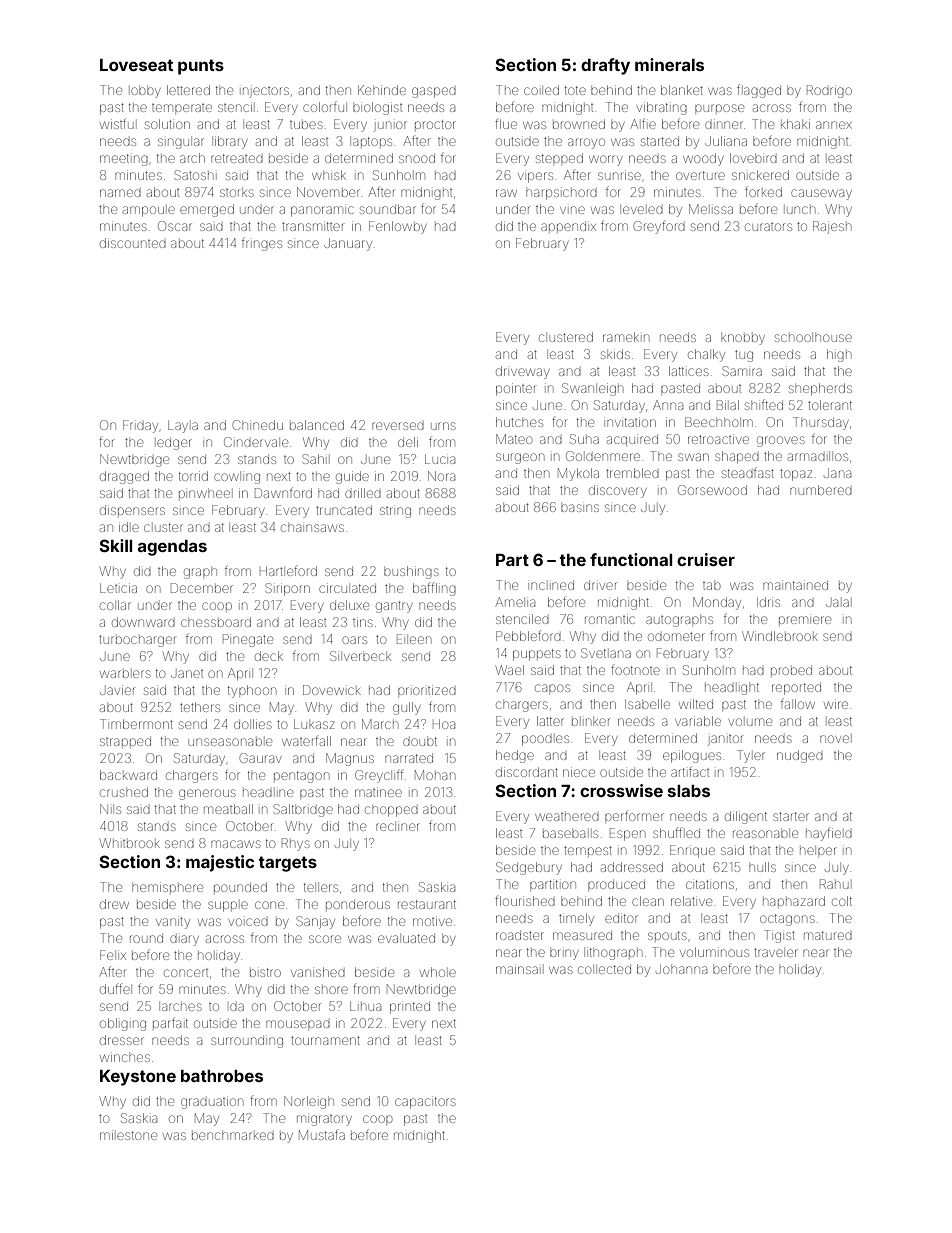 This page has height=1233, width=952. I want to click on soundbar, so click(388, 209).
